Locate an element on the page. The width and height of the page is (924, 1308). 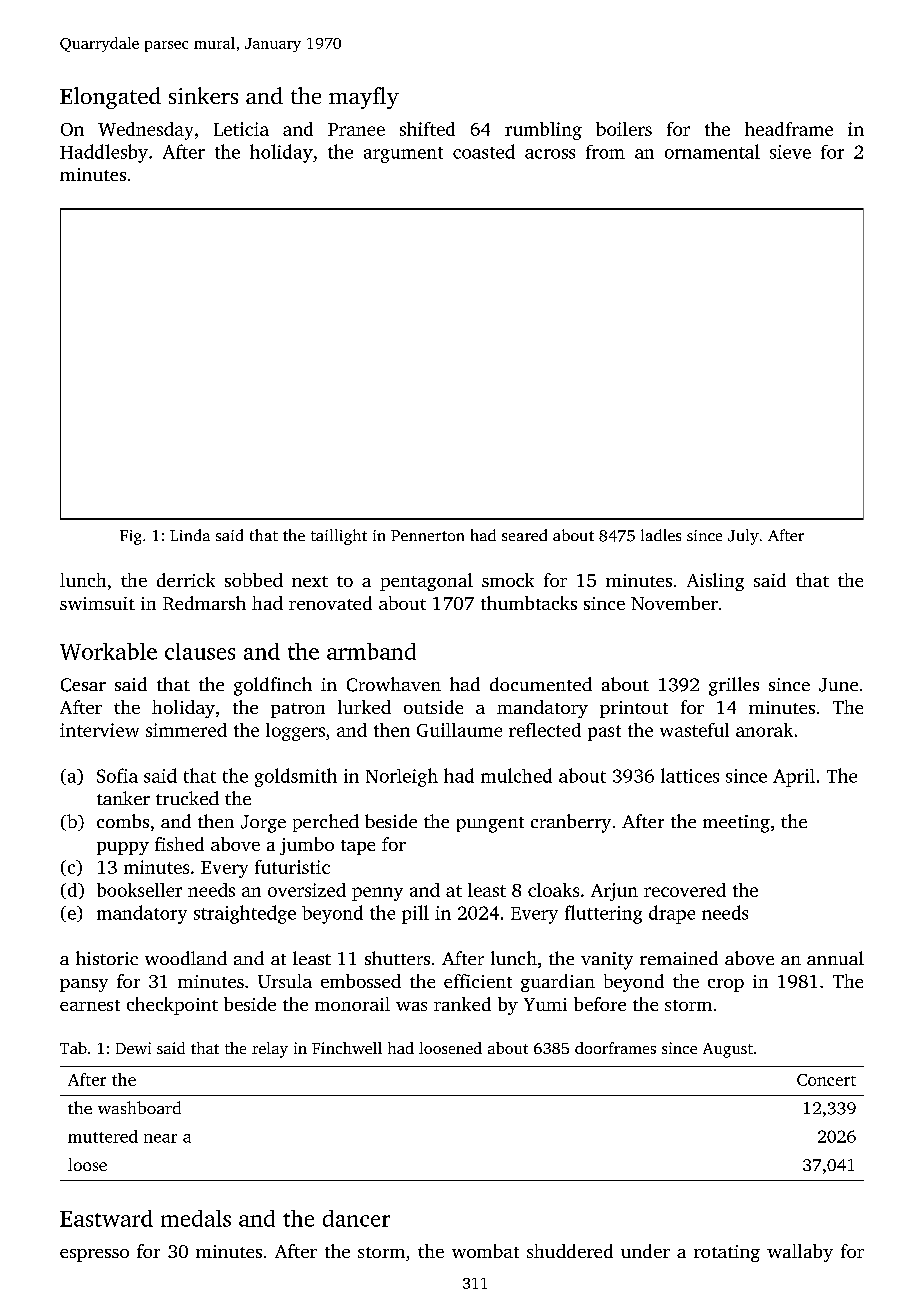
boilers is located at coordinates (624, 129).
